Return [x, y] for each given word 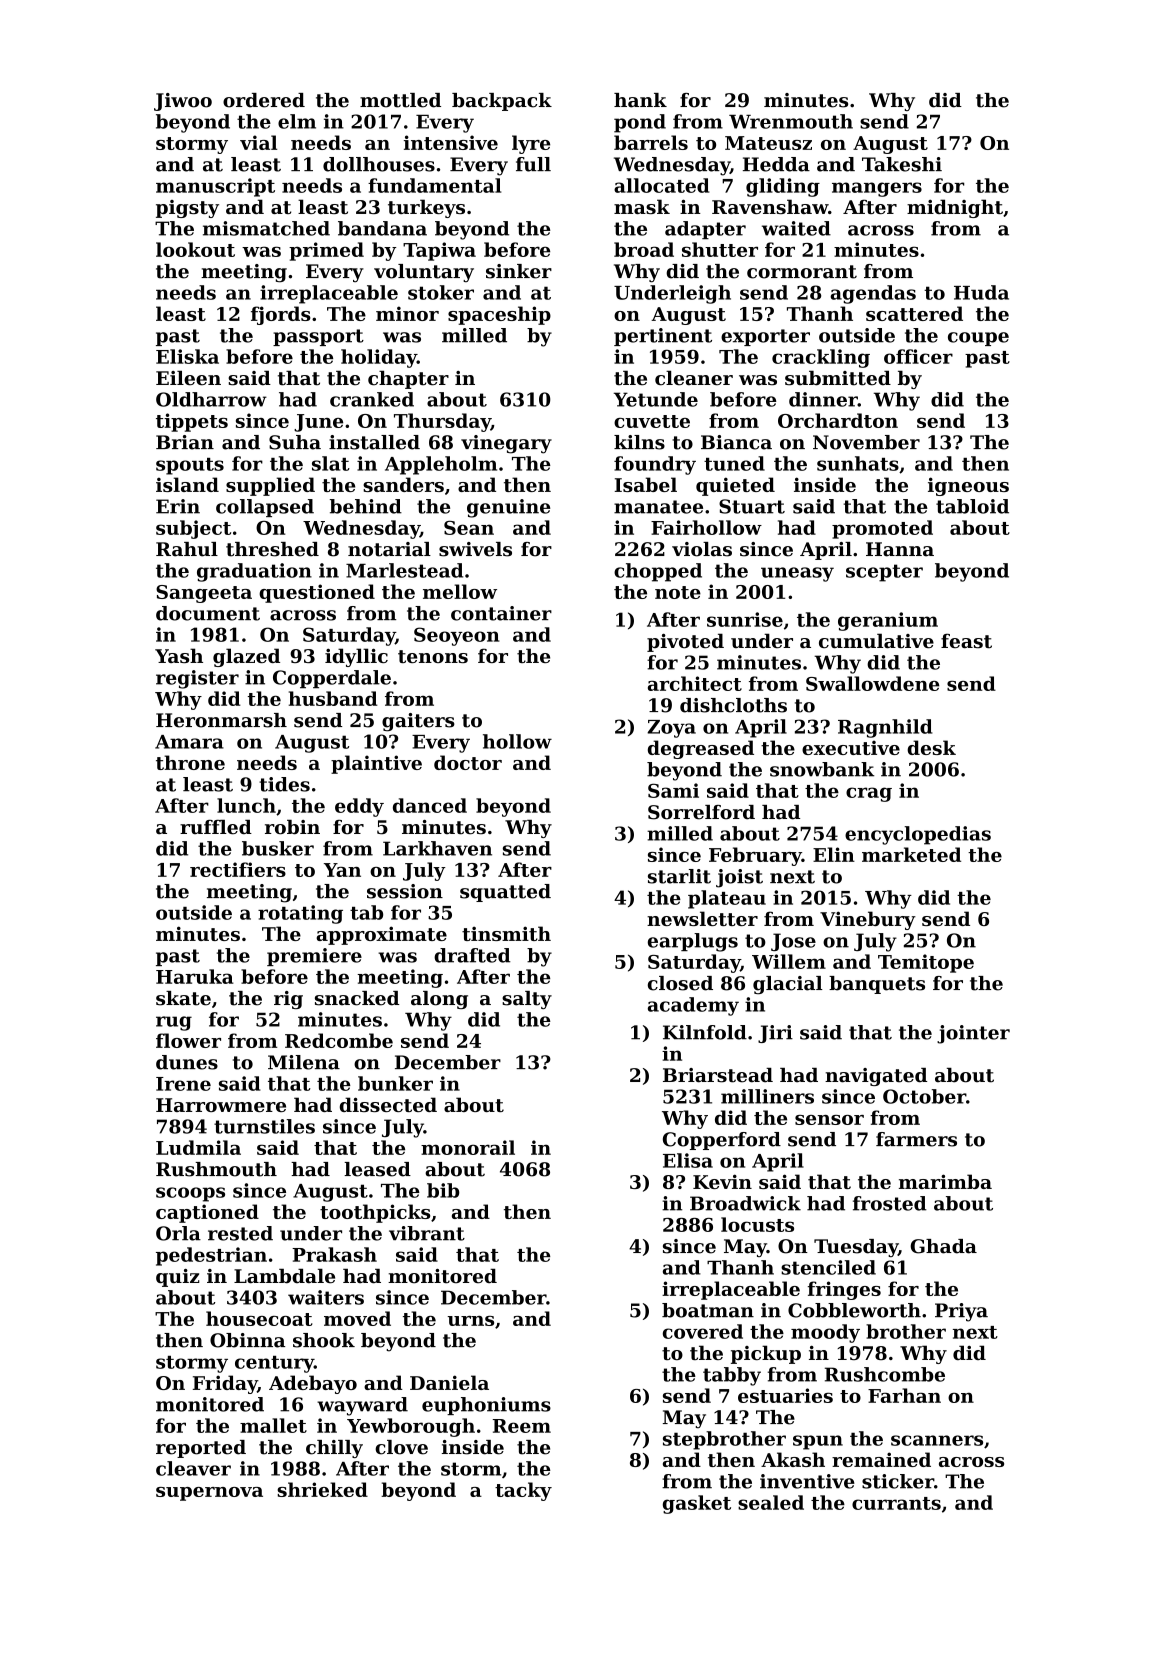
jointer [973, 1034]
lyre [531, 144]
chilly [334, 1449]
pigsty [187, 209]
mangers [877, 189]
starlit [679, 876]
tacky [523, 1491]
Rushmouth [216, 1169]
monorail [468, 1147]
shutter [720, 249]
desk [931, 747]
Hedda [776, 164]
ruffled [216, 827]
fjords [281, 315]
